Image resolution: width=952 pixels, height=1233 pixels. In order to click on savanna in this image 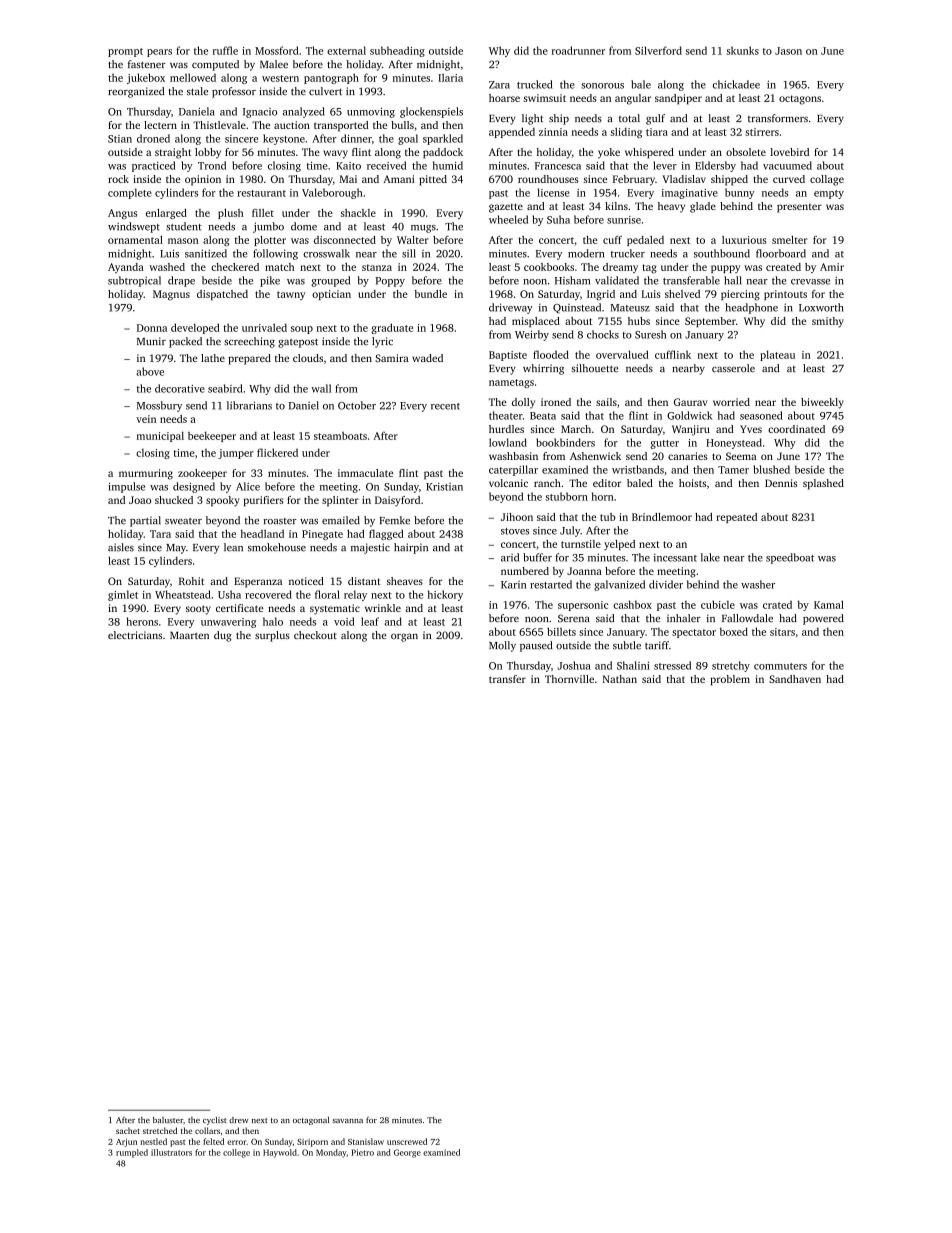, I will do `click(347, 1121)`.
